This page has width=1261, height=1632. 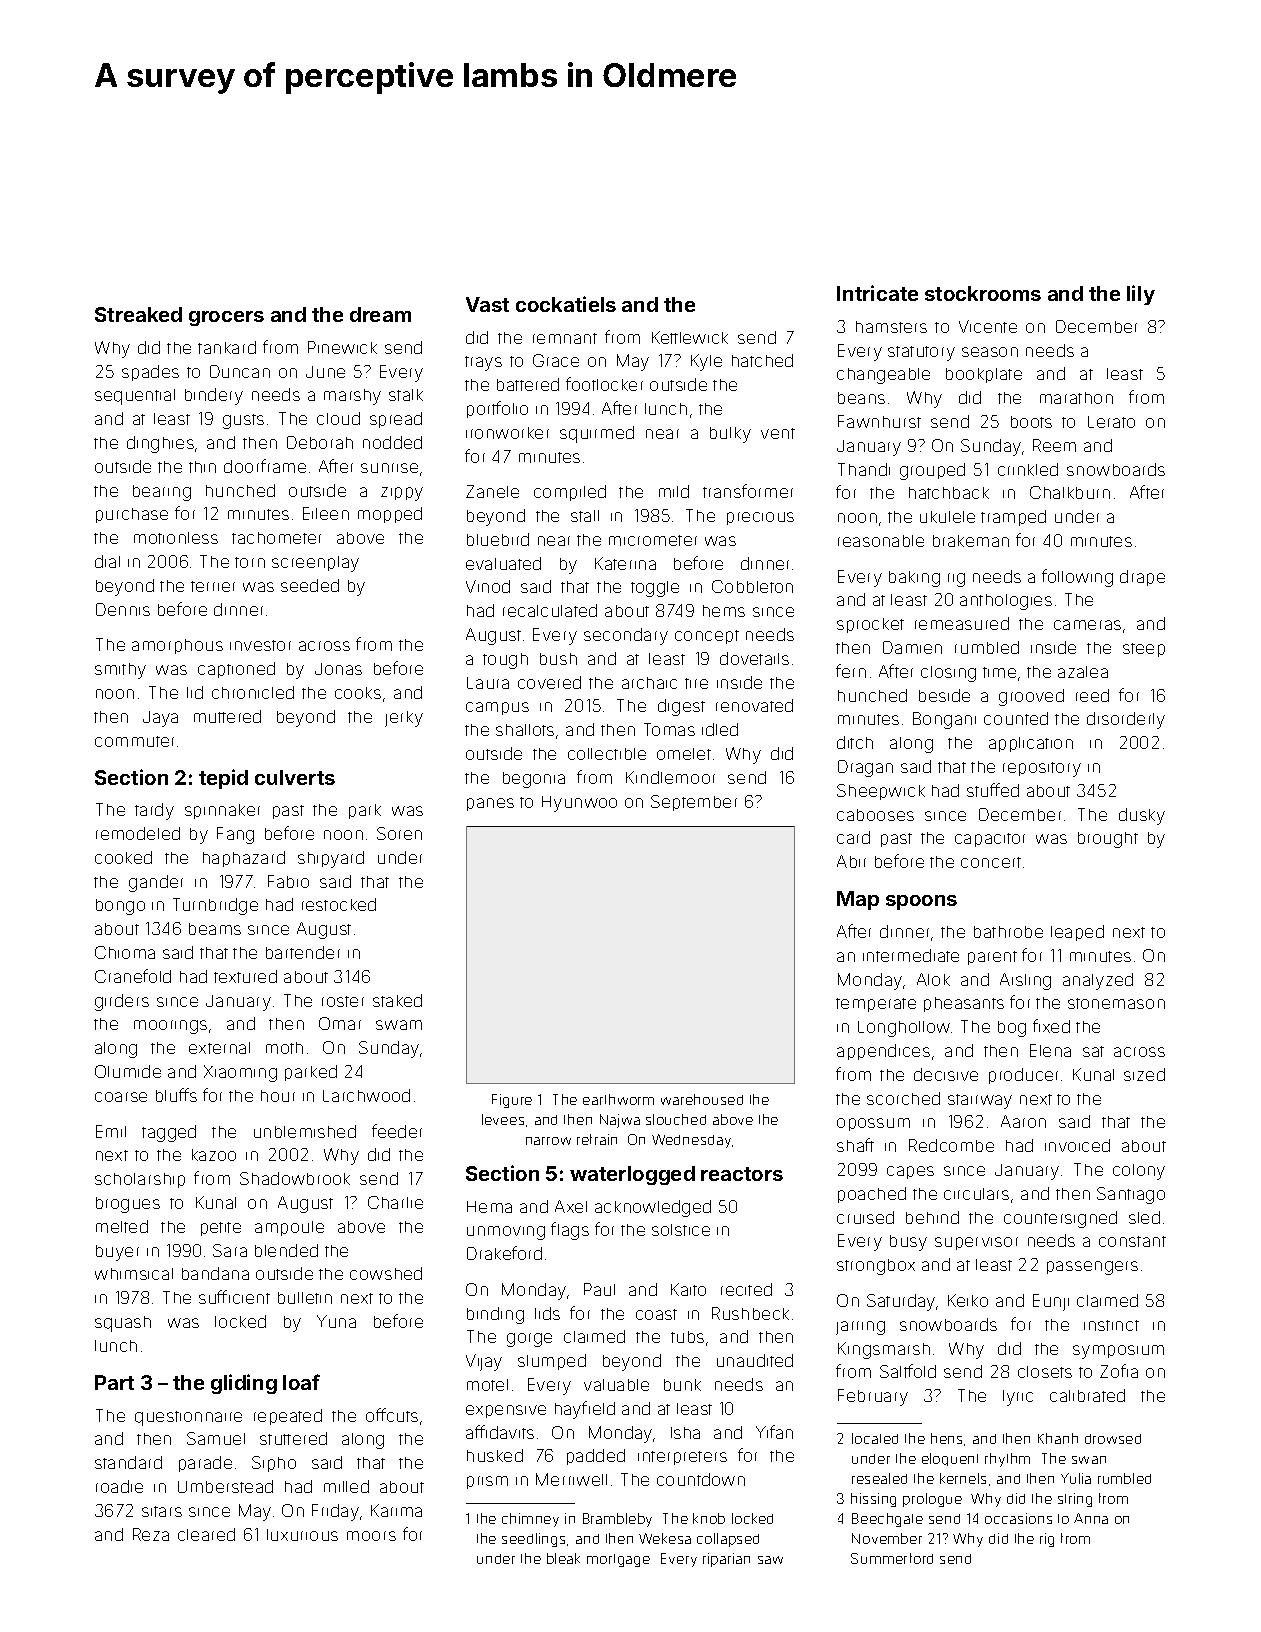 What do you see at coordinates (1070, 492) in the page?
I see `Chalkburn` at bounding box center [1070, 492].
